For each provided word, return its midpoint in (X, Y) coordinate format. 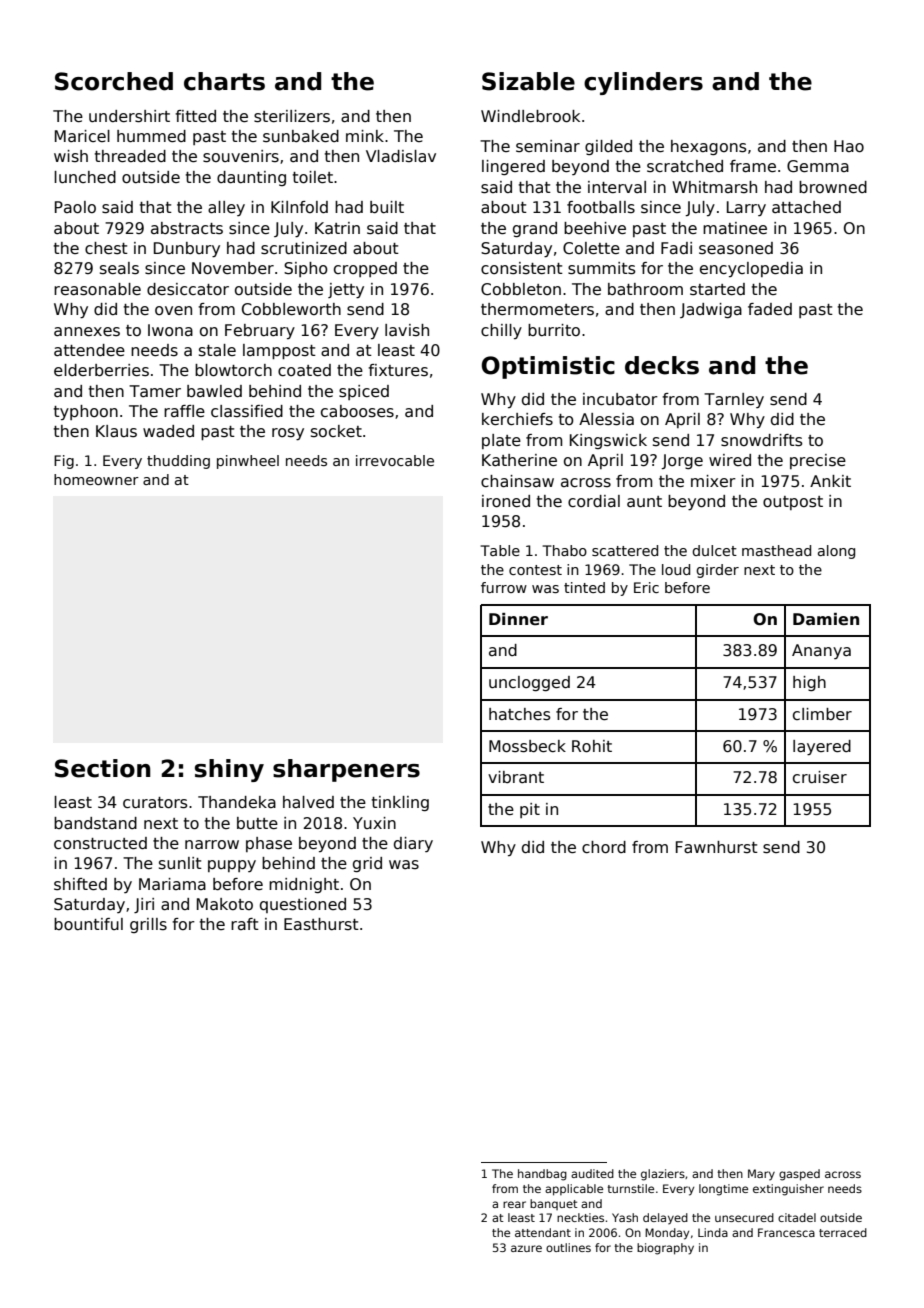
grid (367, 864)
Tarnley (734, 400)
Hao (849, 146)
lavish (407, 330)
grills (148, 925)
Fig (64, 462)
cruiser (820, 777)
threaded (130, 156)
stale (217, 350)
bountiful (88, 924)
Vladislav (401, 156)
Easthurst (321, 924)
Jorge (682, 461)
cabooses (357, 411)
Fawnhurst (717, 847)
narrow (212, 844)
